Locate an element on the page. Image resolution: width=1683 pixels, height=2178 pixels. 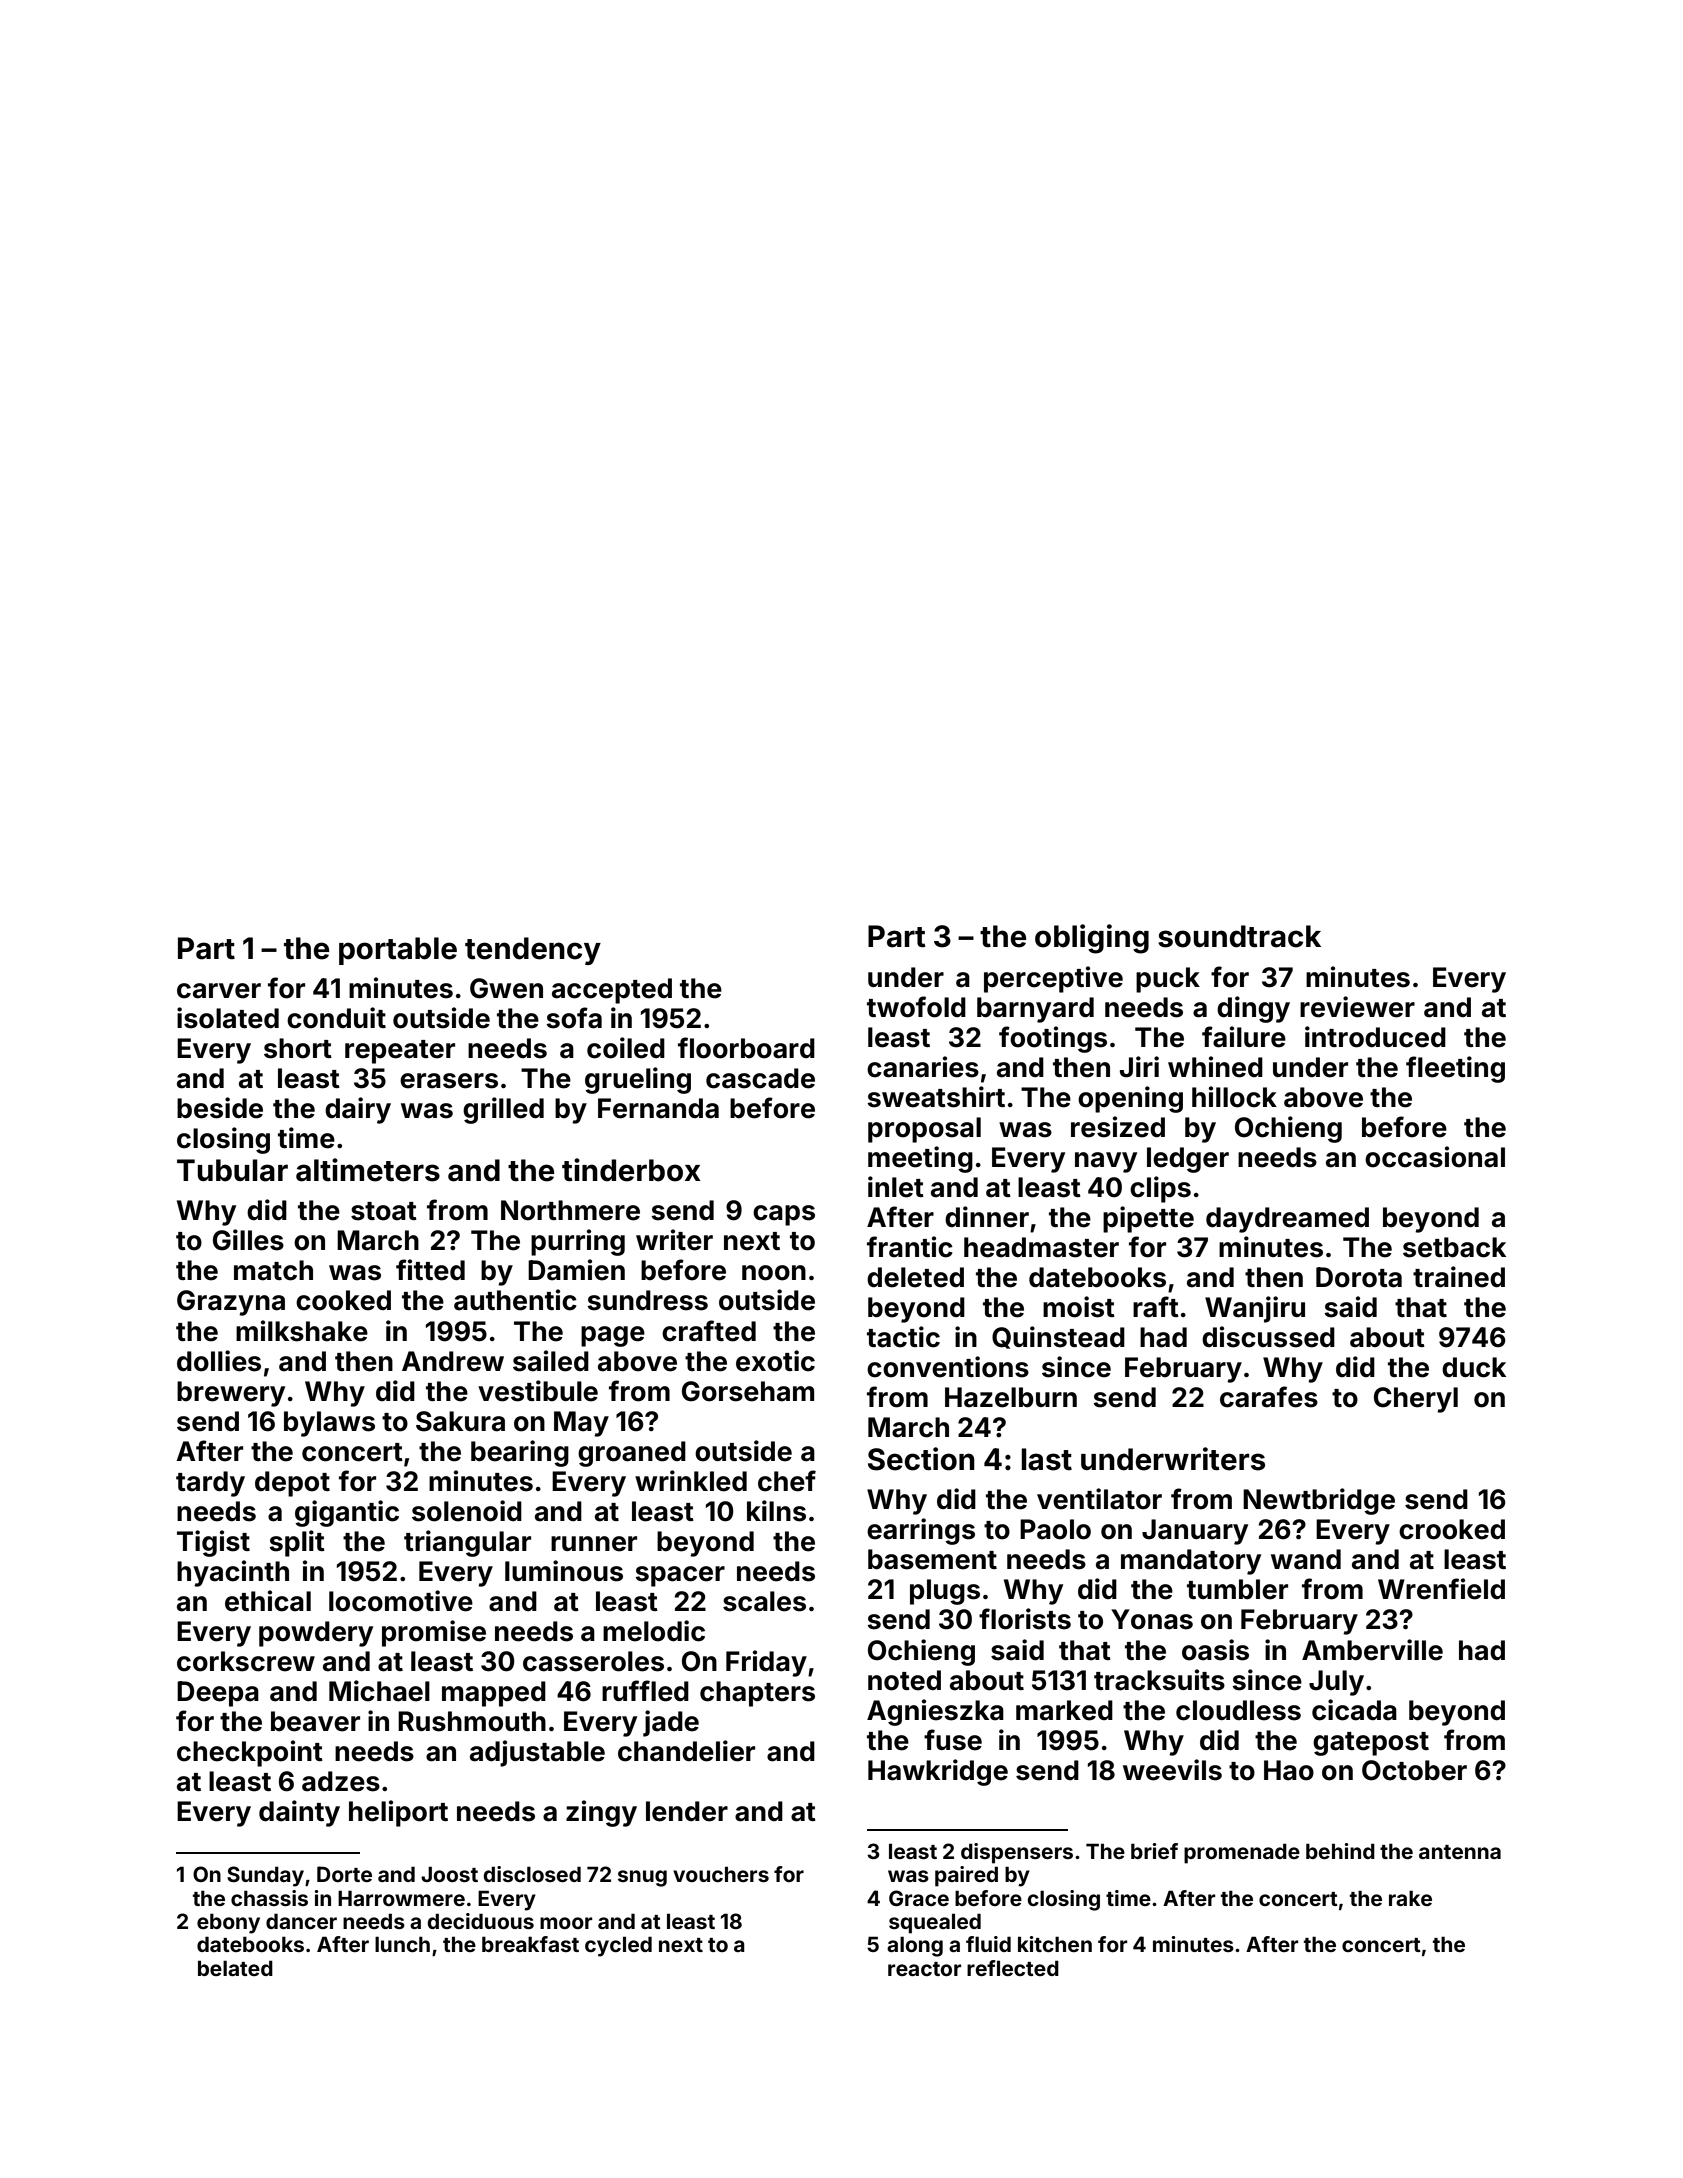
tendency is located at coordinates (533, 951).
